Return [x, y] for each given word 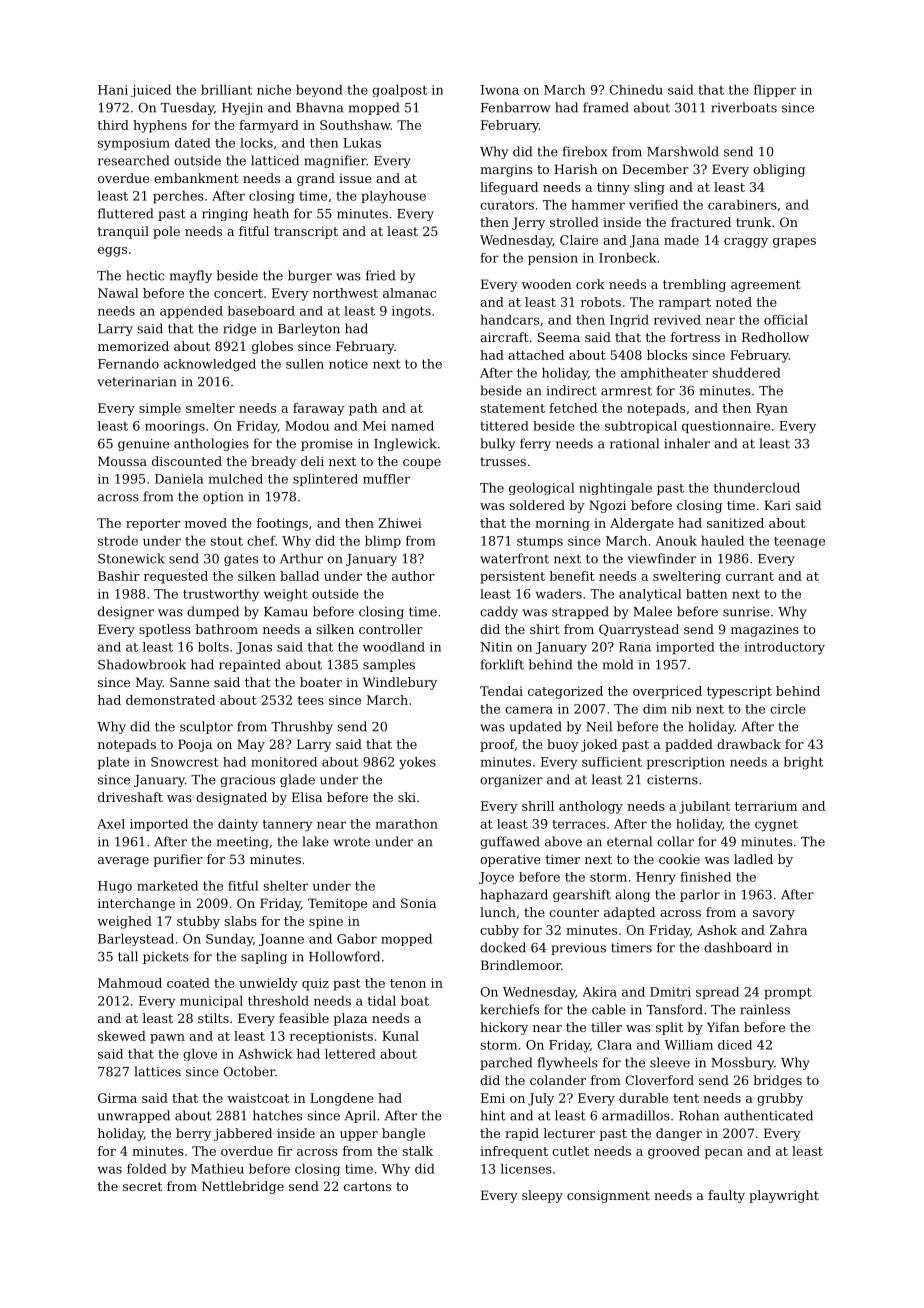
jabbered [243, 1134]
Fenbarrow [515, 107]
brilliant [226, 90]
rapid [522, 1134]
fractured [701, 222]
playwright [784, 1196]
